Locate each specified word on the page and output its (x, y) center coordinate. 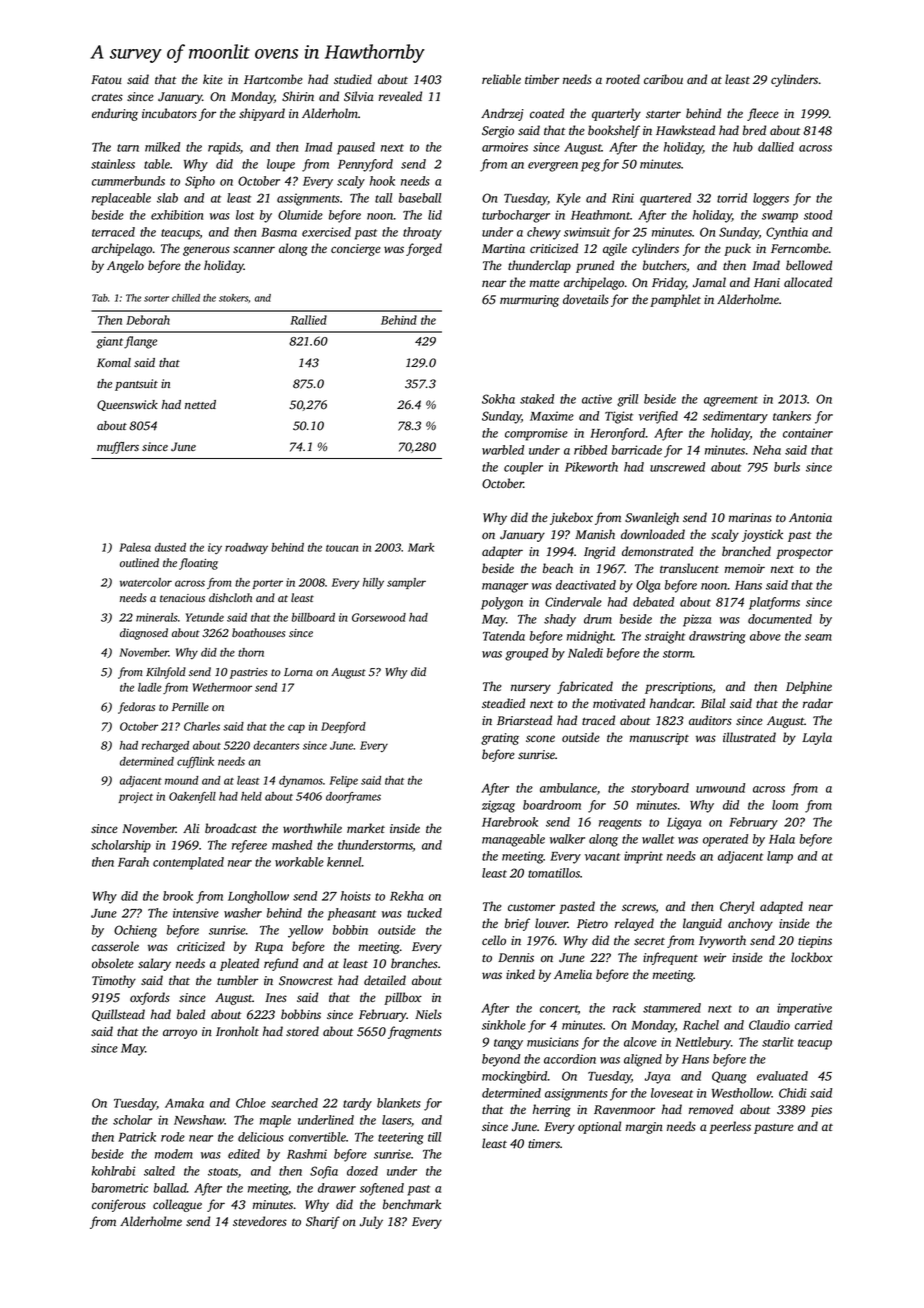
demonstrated (657, 551)
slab (167, 198)
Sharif (323, 1222)
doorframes (353, 797)
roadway (246, 548)
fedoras (136, 708)
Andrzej (502, 114)
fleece (763, 114)
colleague (177, 1205)
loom (785, 805)
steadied (503, 703)
